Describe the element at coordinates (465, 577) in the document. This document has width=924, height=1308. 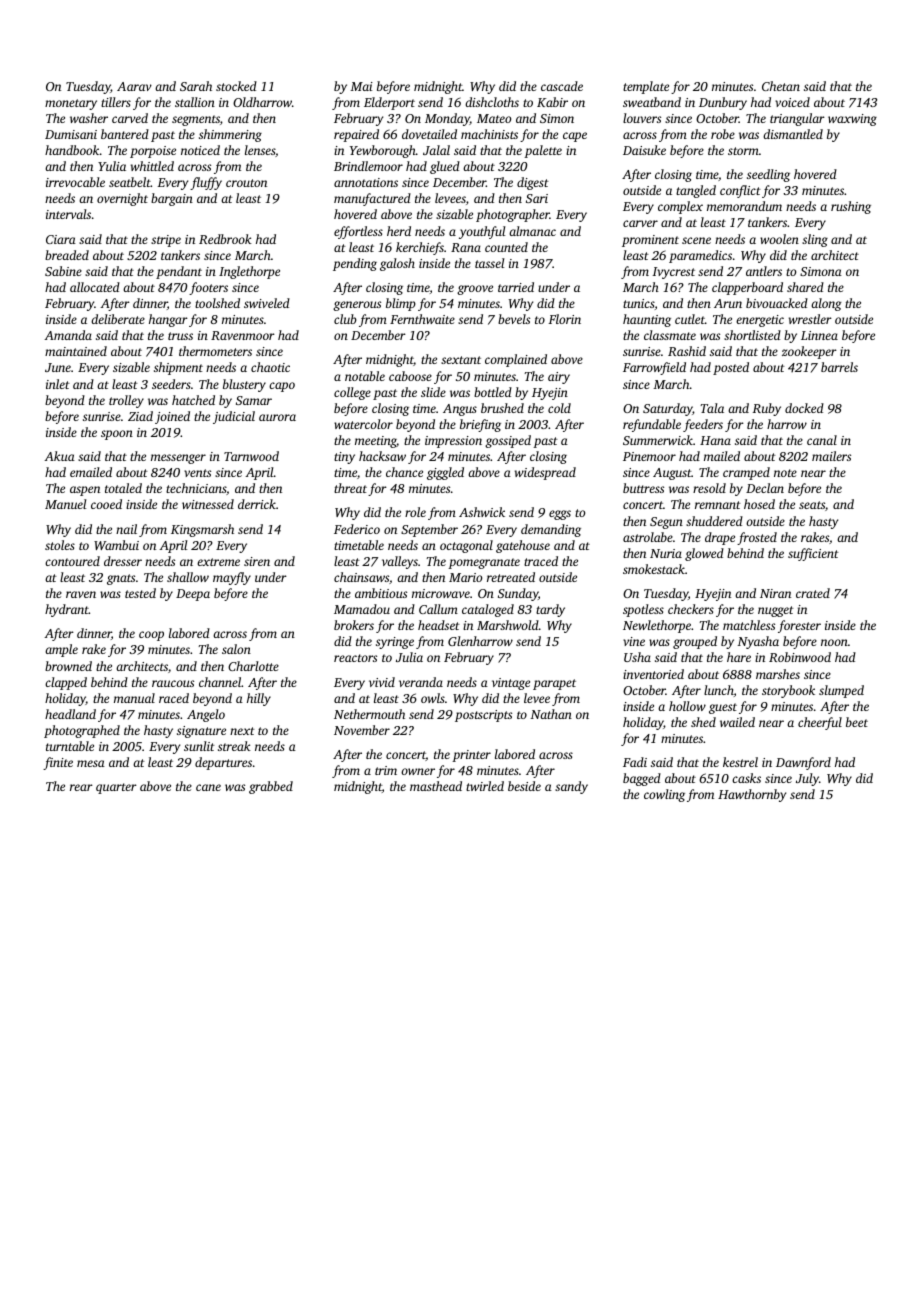
I see `Mario` at that location.
